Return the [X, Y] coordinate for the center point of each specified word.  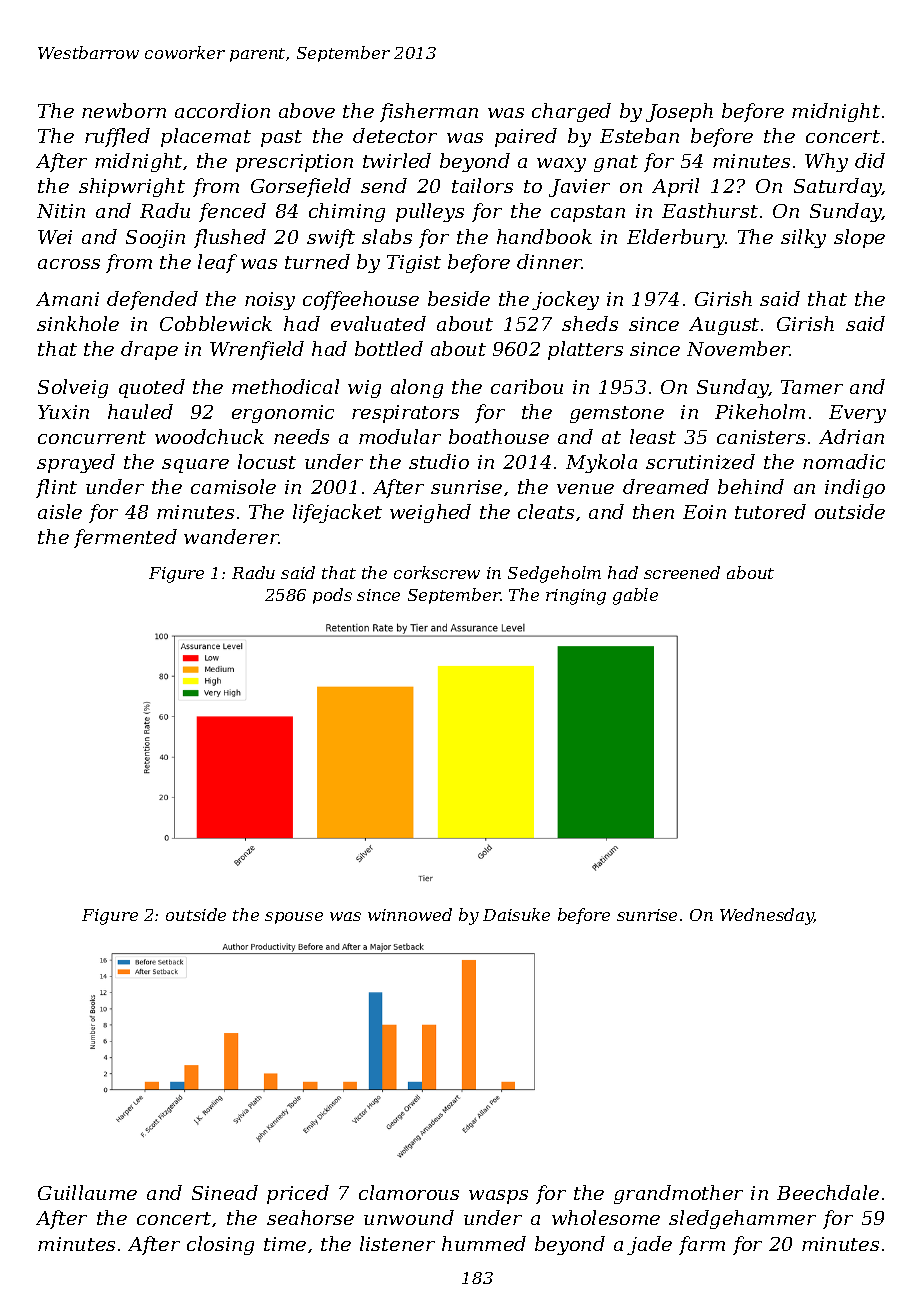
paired [526, 137]
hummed [484, 1243]
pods [332, 596]
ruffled [117, 137]
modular [400, 436]
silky [803, 238]
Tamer [812, 387]
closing [220, 1245]
